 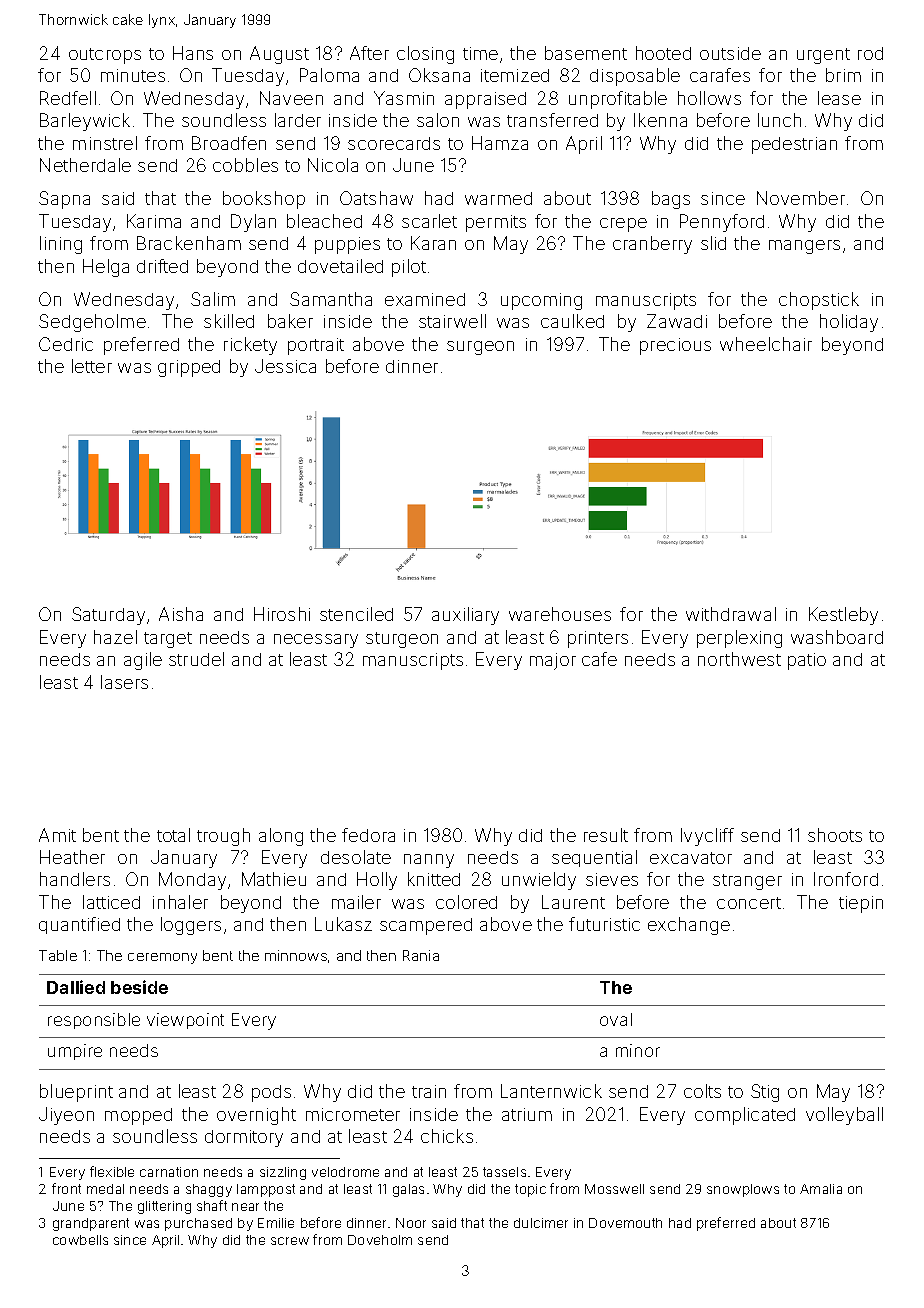 What do you see at coordinates (689, 926) in the screenshot?
I see `exchange` at bounding box center [689, 926].
